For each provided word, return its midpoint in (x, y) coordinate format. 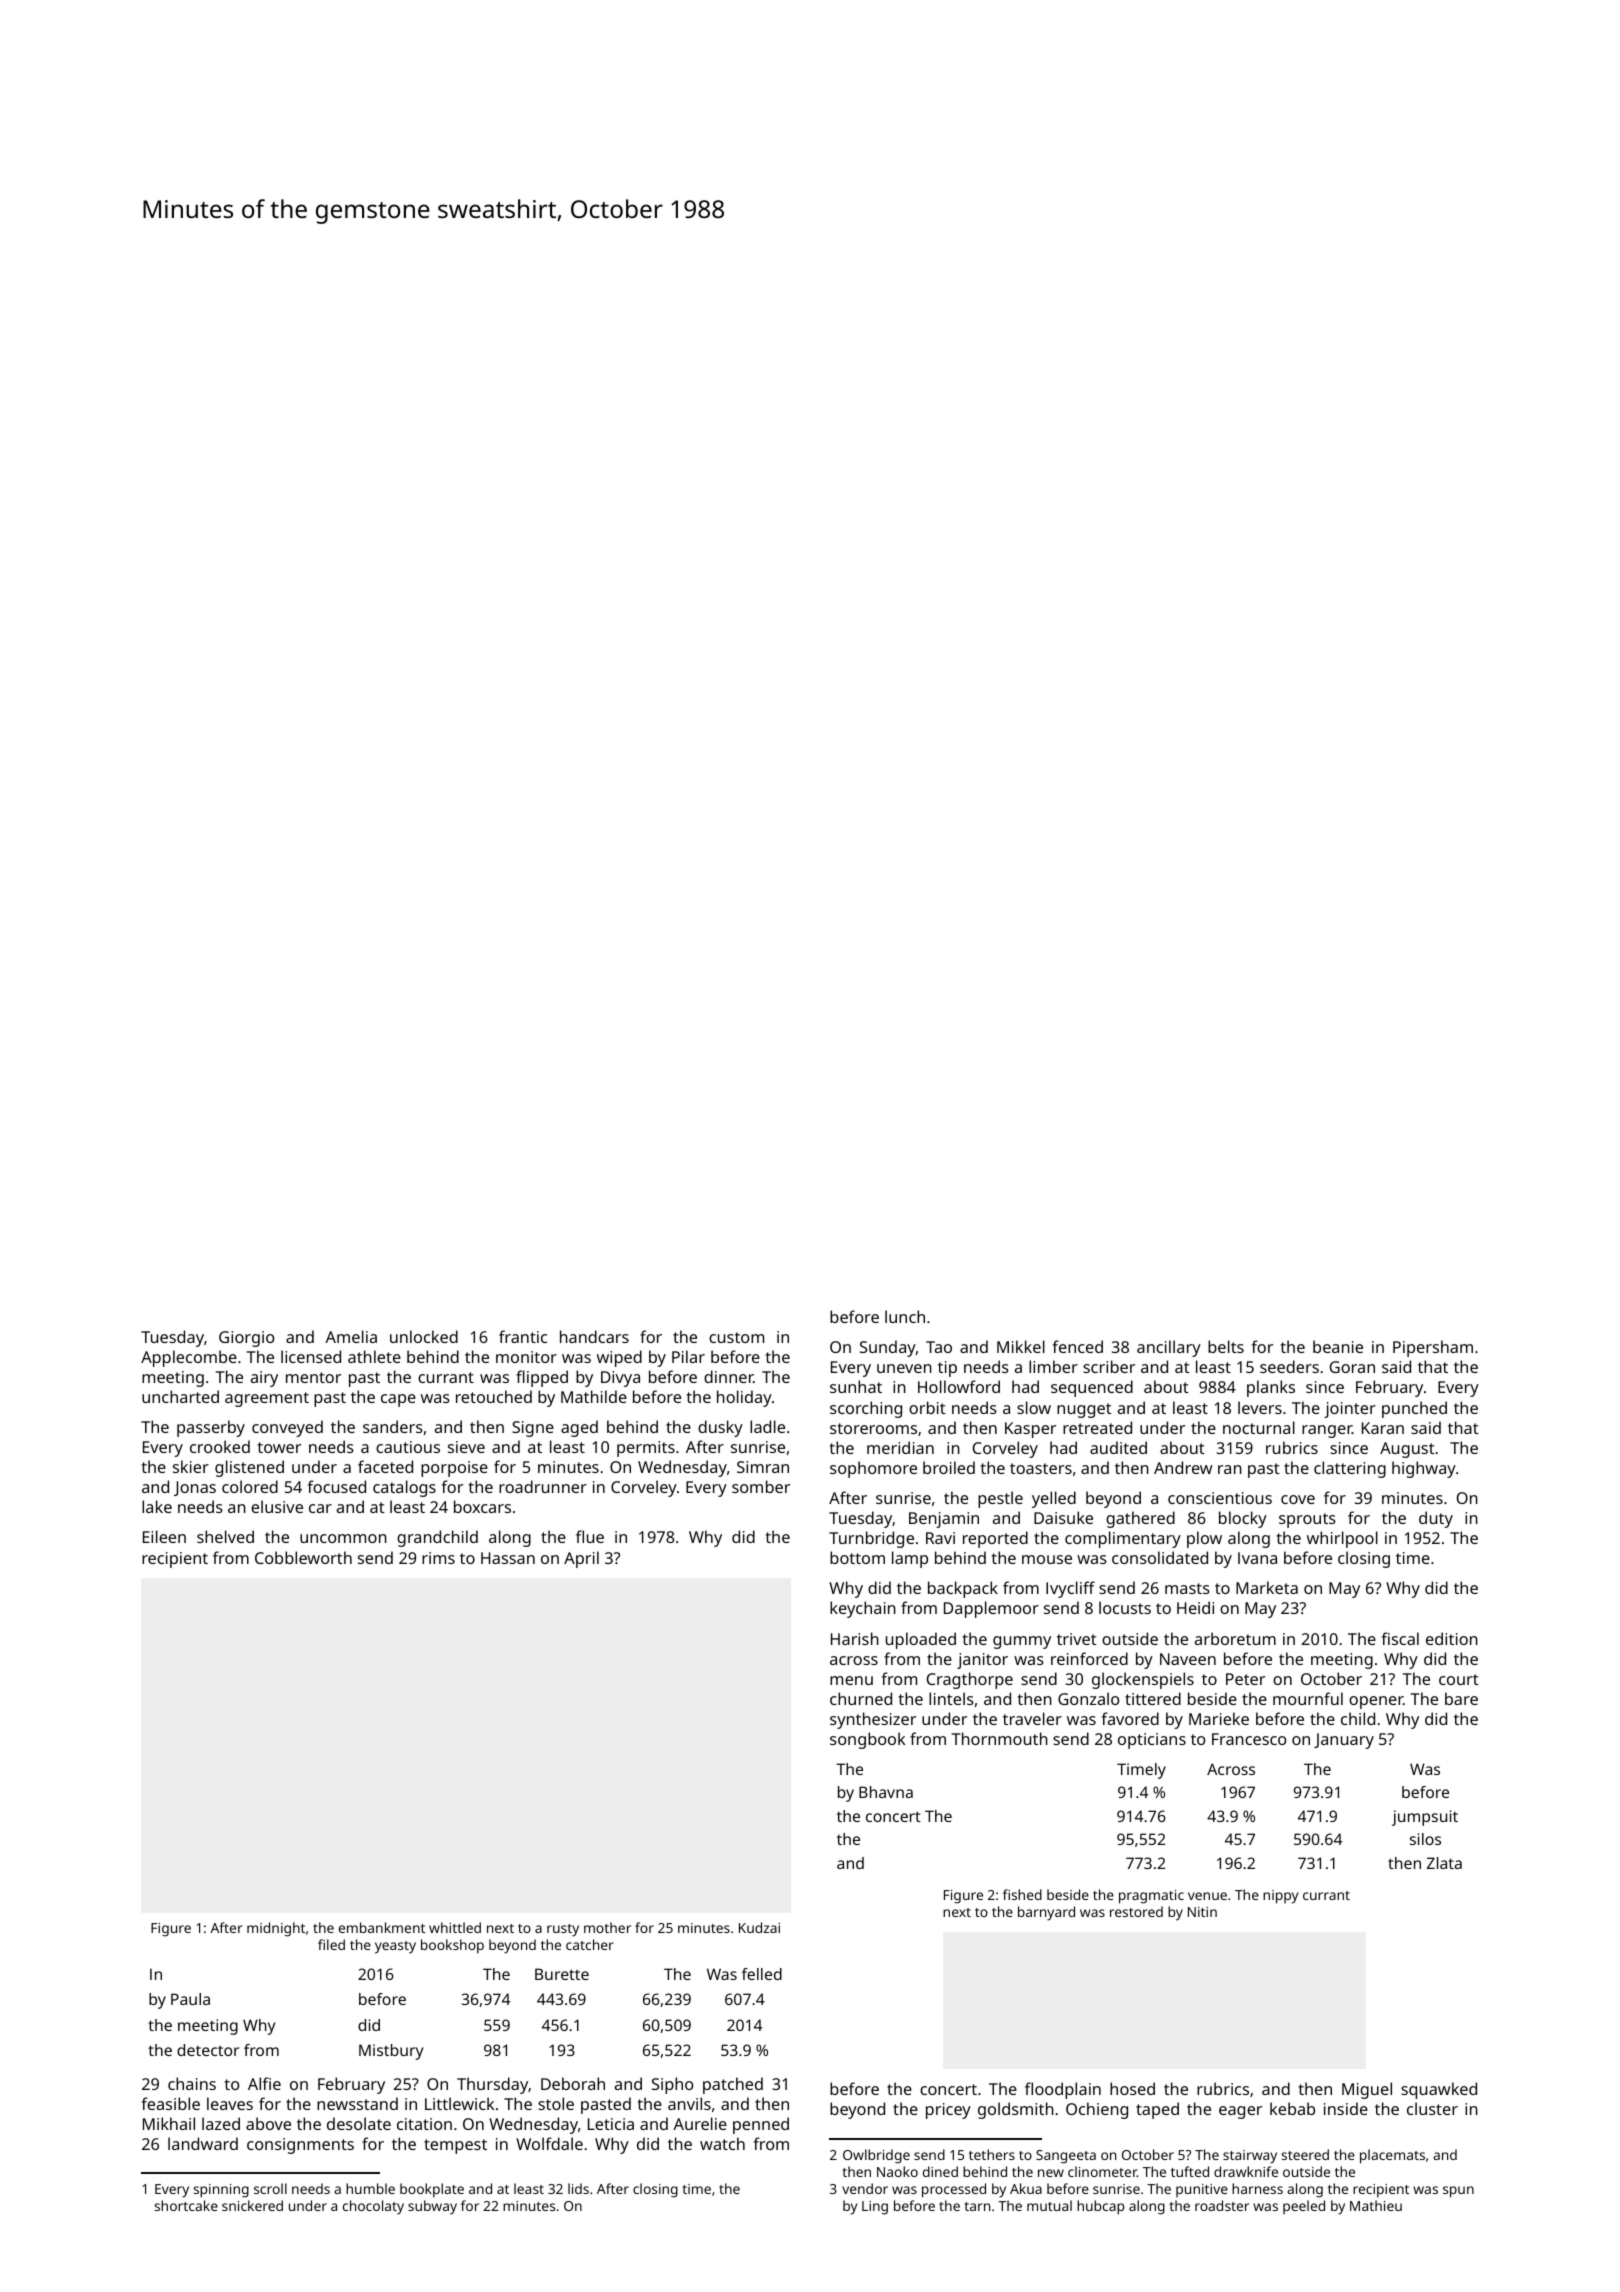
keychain (863, 1609)
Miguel (1367, 2090)
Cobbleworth (303, 1557)
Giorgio (246, 1339)
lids (578, 2188)
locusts (1125, 1607)
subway (432, 2207)
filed (331, 1944)
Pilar (688, 1356)
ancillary (1169, 1348)
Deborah (573, 2083)
